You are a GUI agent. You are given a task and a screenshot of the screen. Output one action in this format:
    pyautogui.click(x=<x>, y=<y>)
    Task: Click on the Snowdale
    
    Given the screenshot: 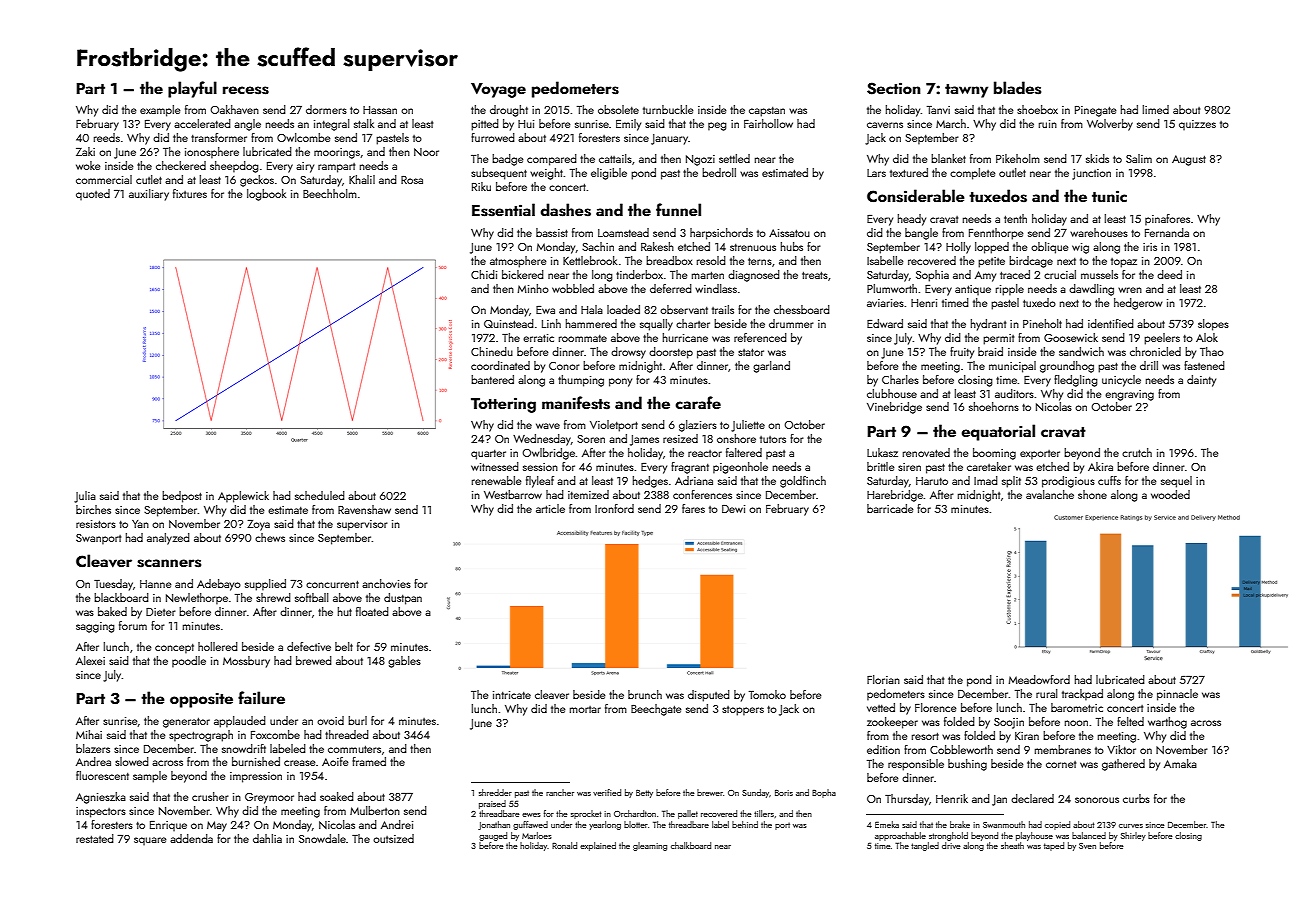 What is the action you would take?
    pyautogui.click(x=322, y=838)
